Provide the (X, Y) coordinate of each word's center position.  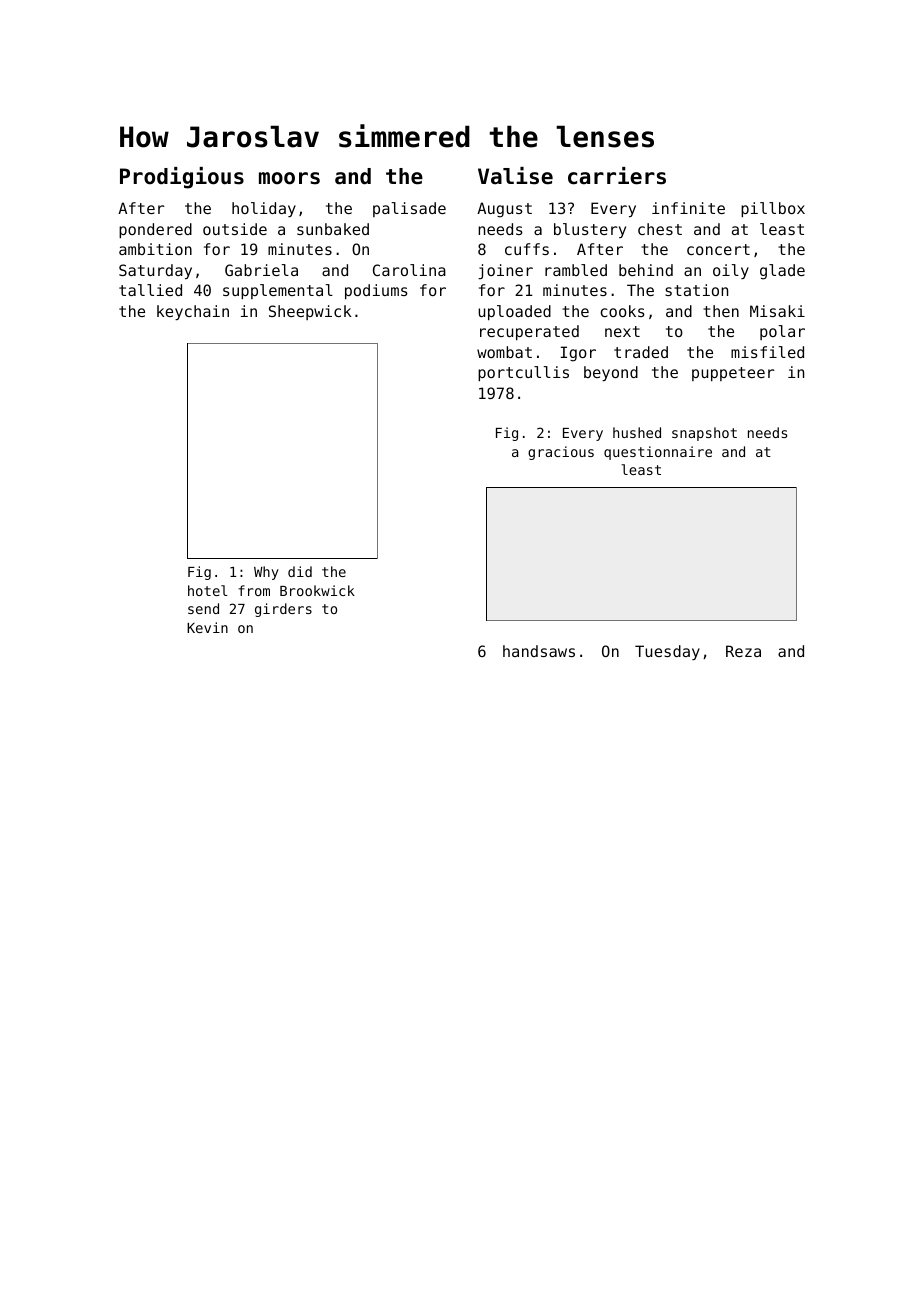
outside (235, 229)
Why (266, 573)
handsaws (539, 651)
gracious (561, 453)
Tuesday (667, 652)
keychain (193, 312)
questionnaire (658, 453)
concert (718, 249)
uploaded (514, 312)
